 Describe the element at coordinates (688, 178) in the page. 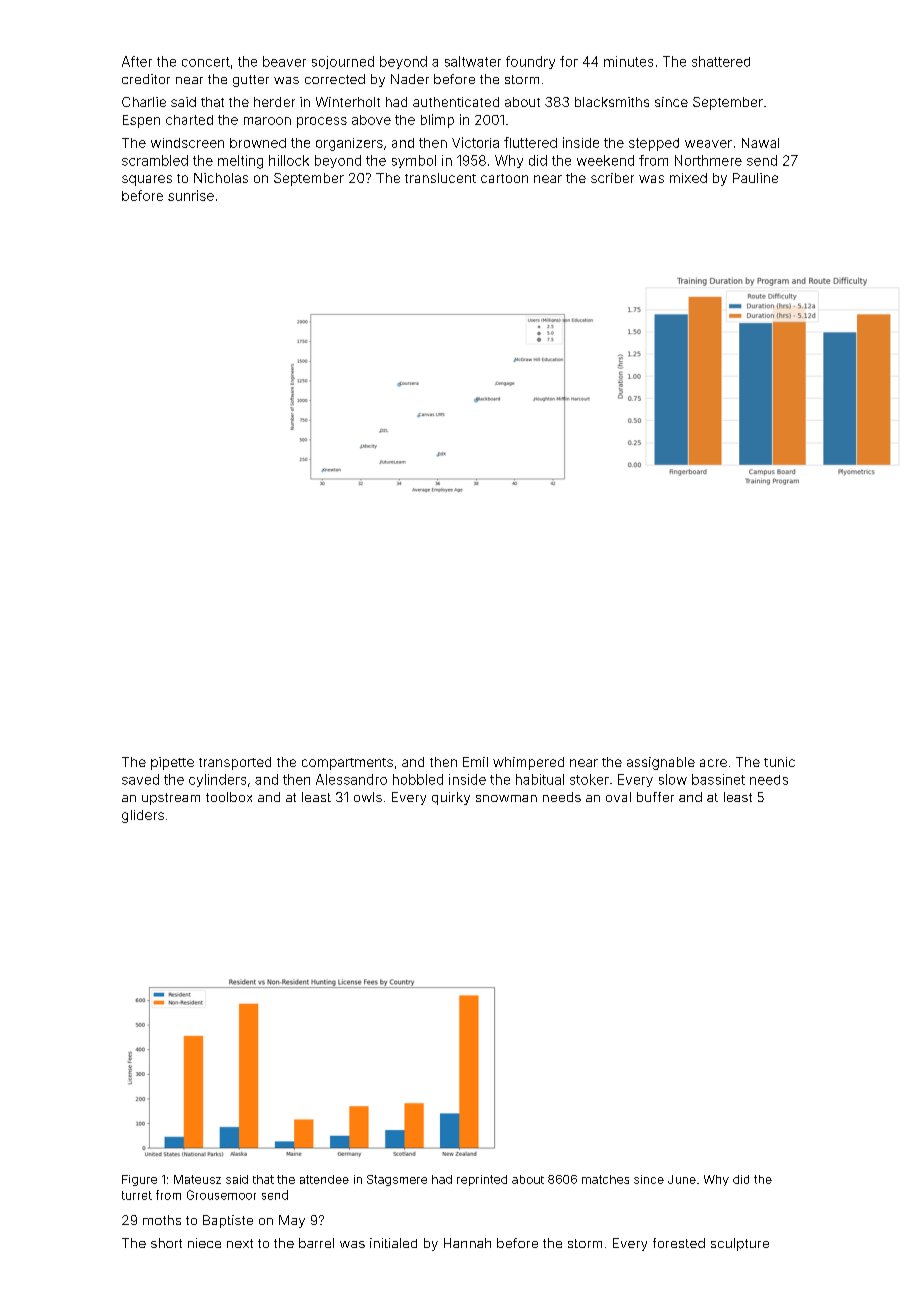

I see `mixed` at that location.
